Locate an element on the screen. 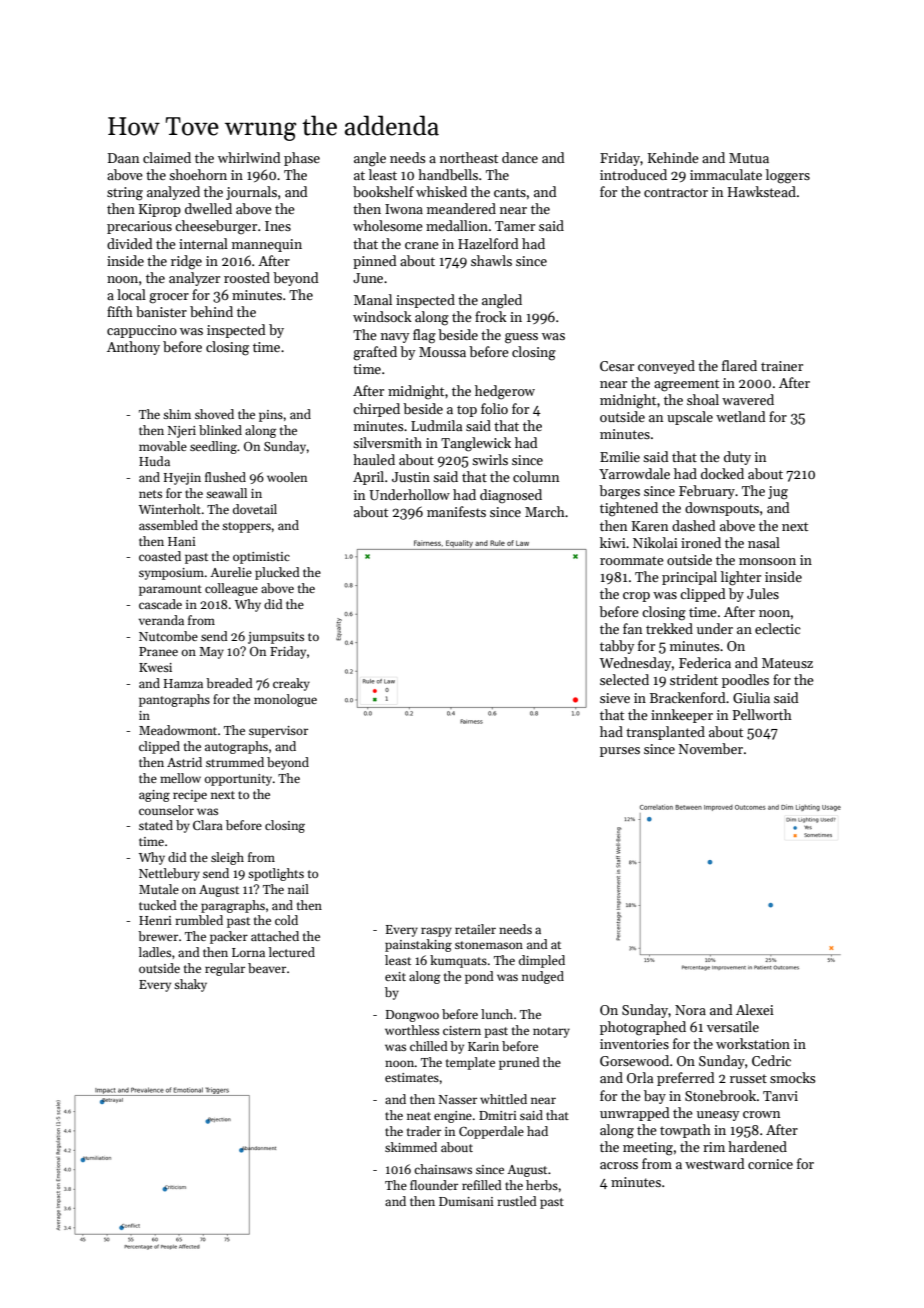 This screenshot has width=924, height=1308. supervisor is located at coordinates (278, 732).
